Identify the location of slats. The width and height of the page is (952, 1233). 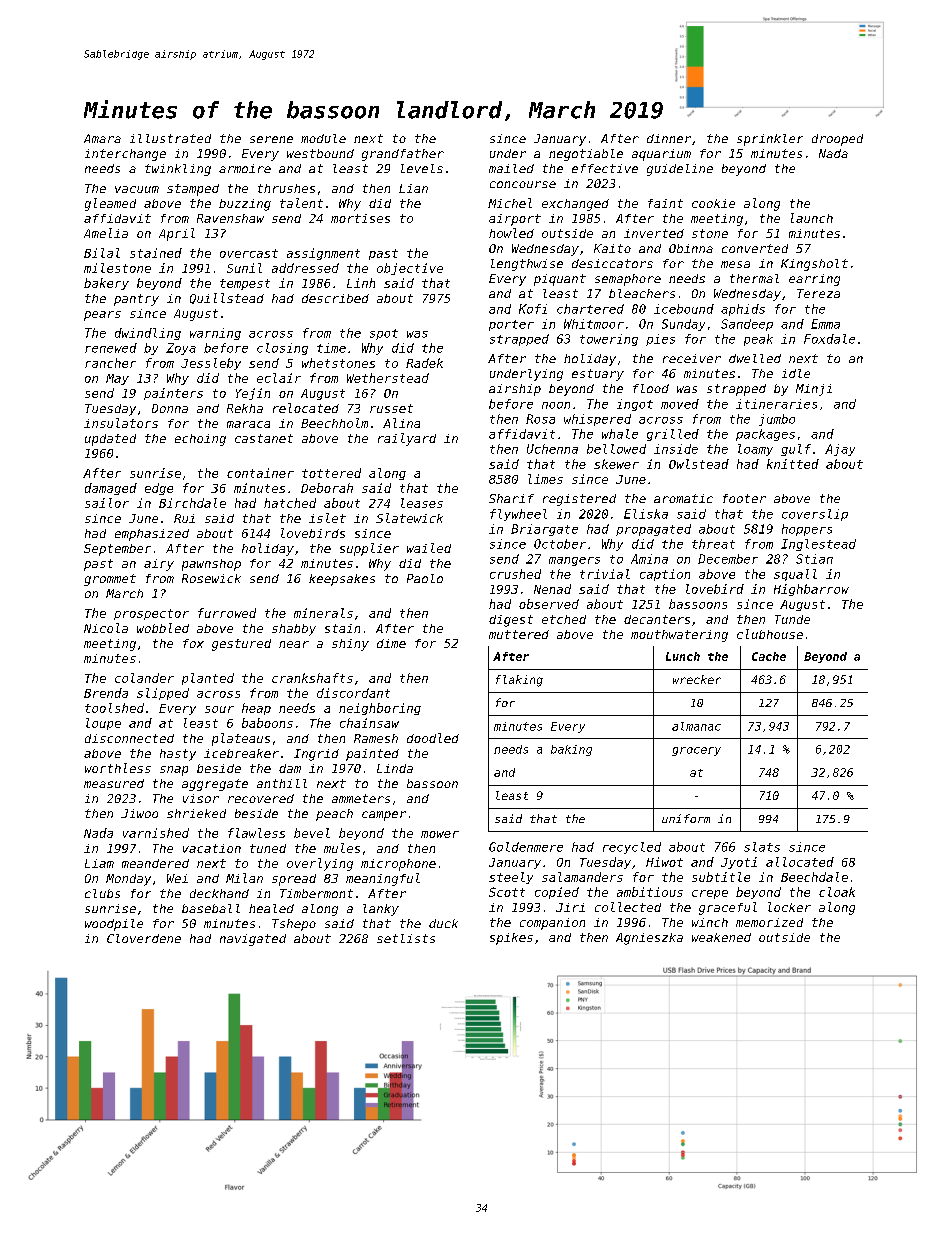
(762, 847).
